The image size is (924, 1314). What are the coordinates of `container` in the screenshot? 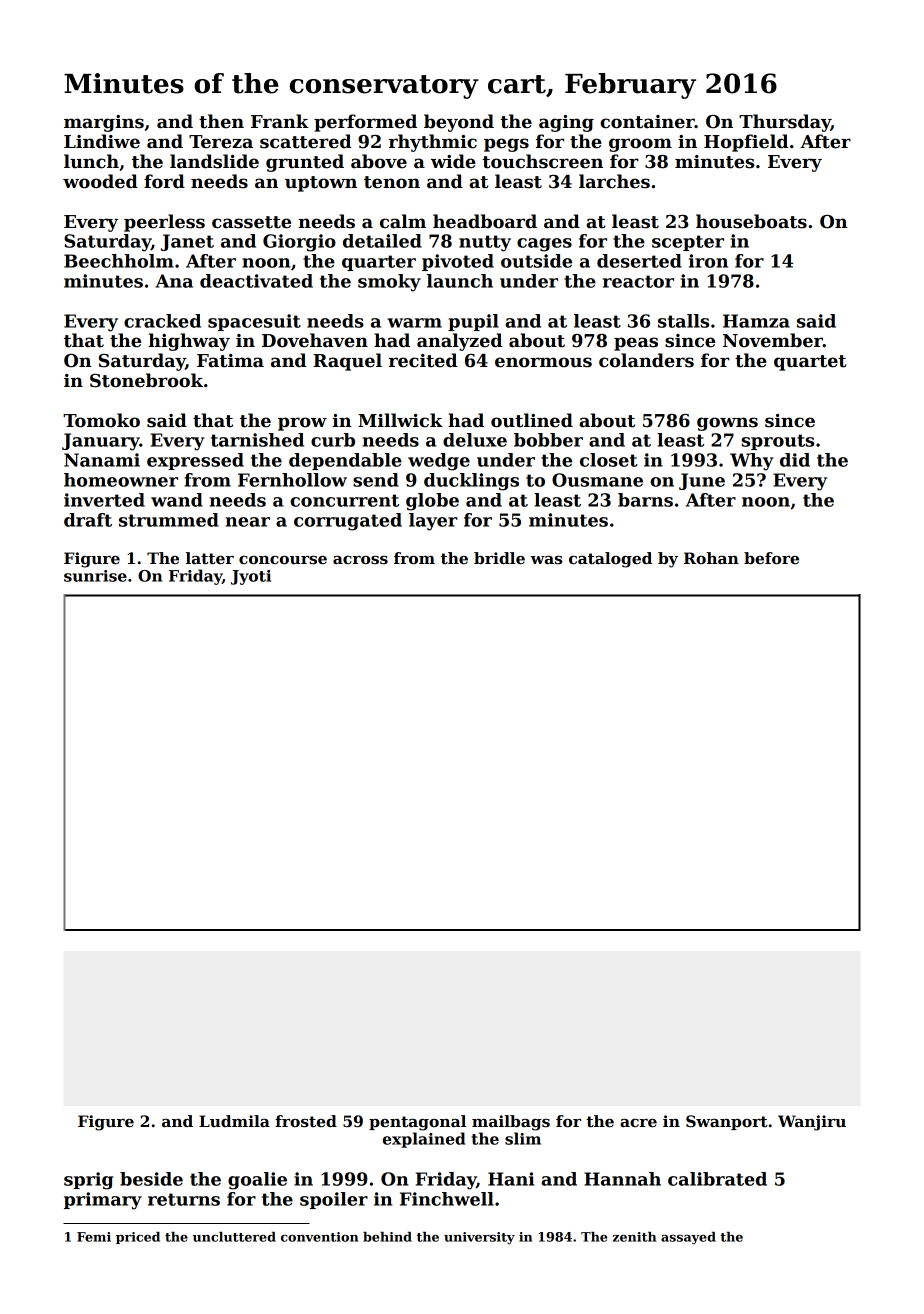 It's located at (647, 122).
